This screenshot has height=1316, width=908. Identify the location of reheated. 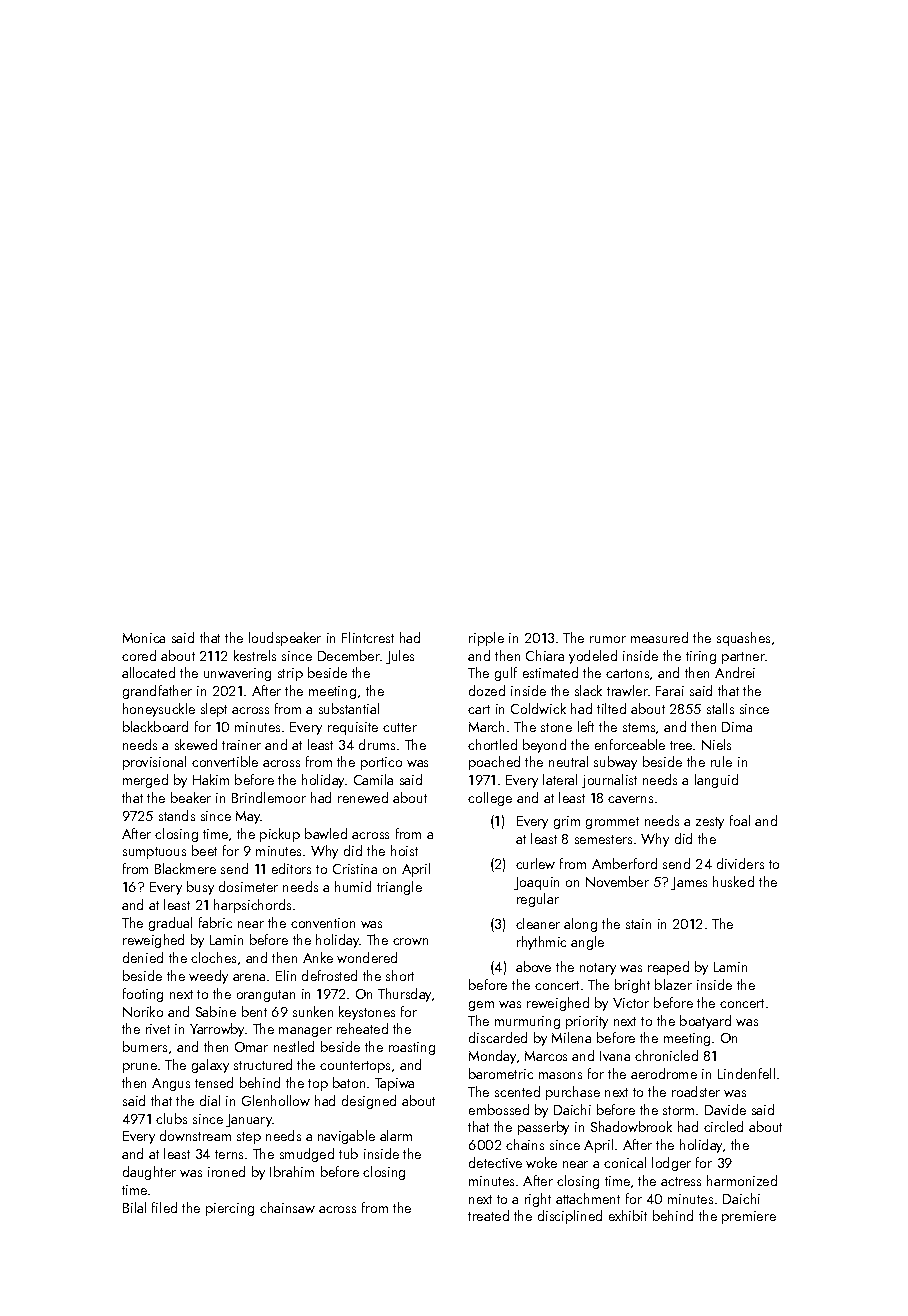
(362, 1028).
